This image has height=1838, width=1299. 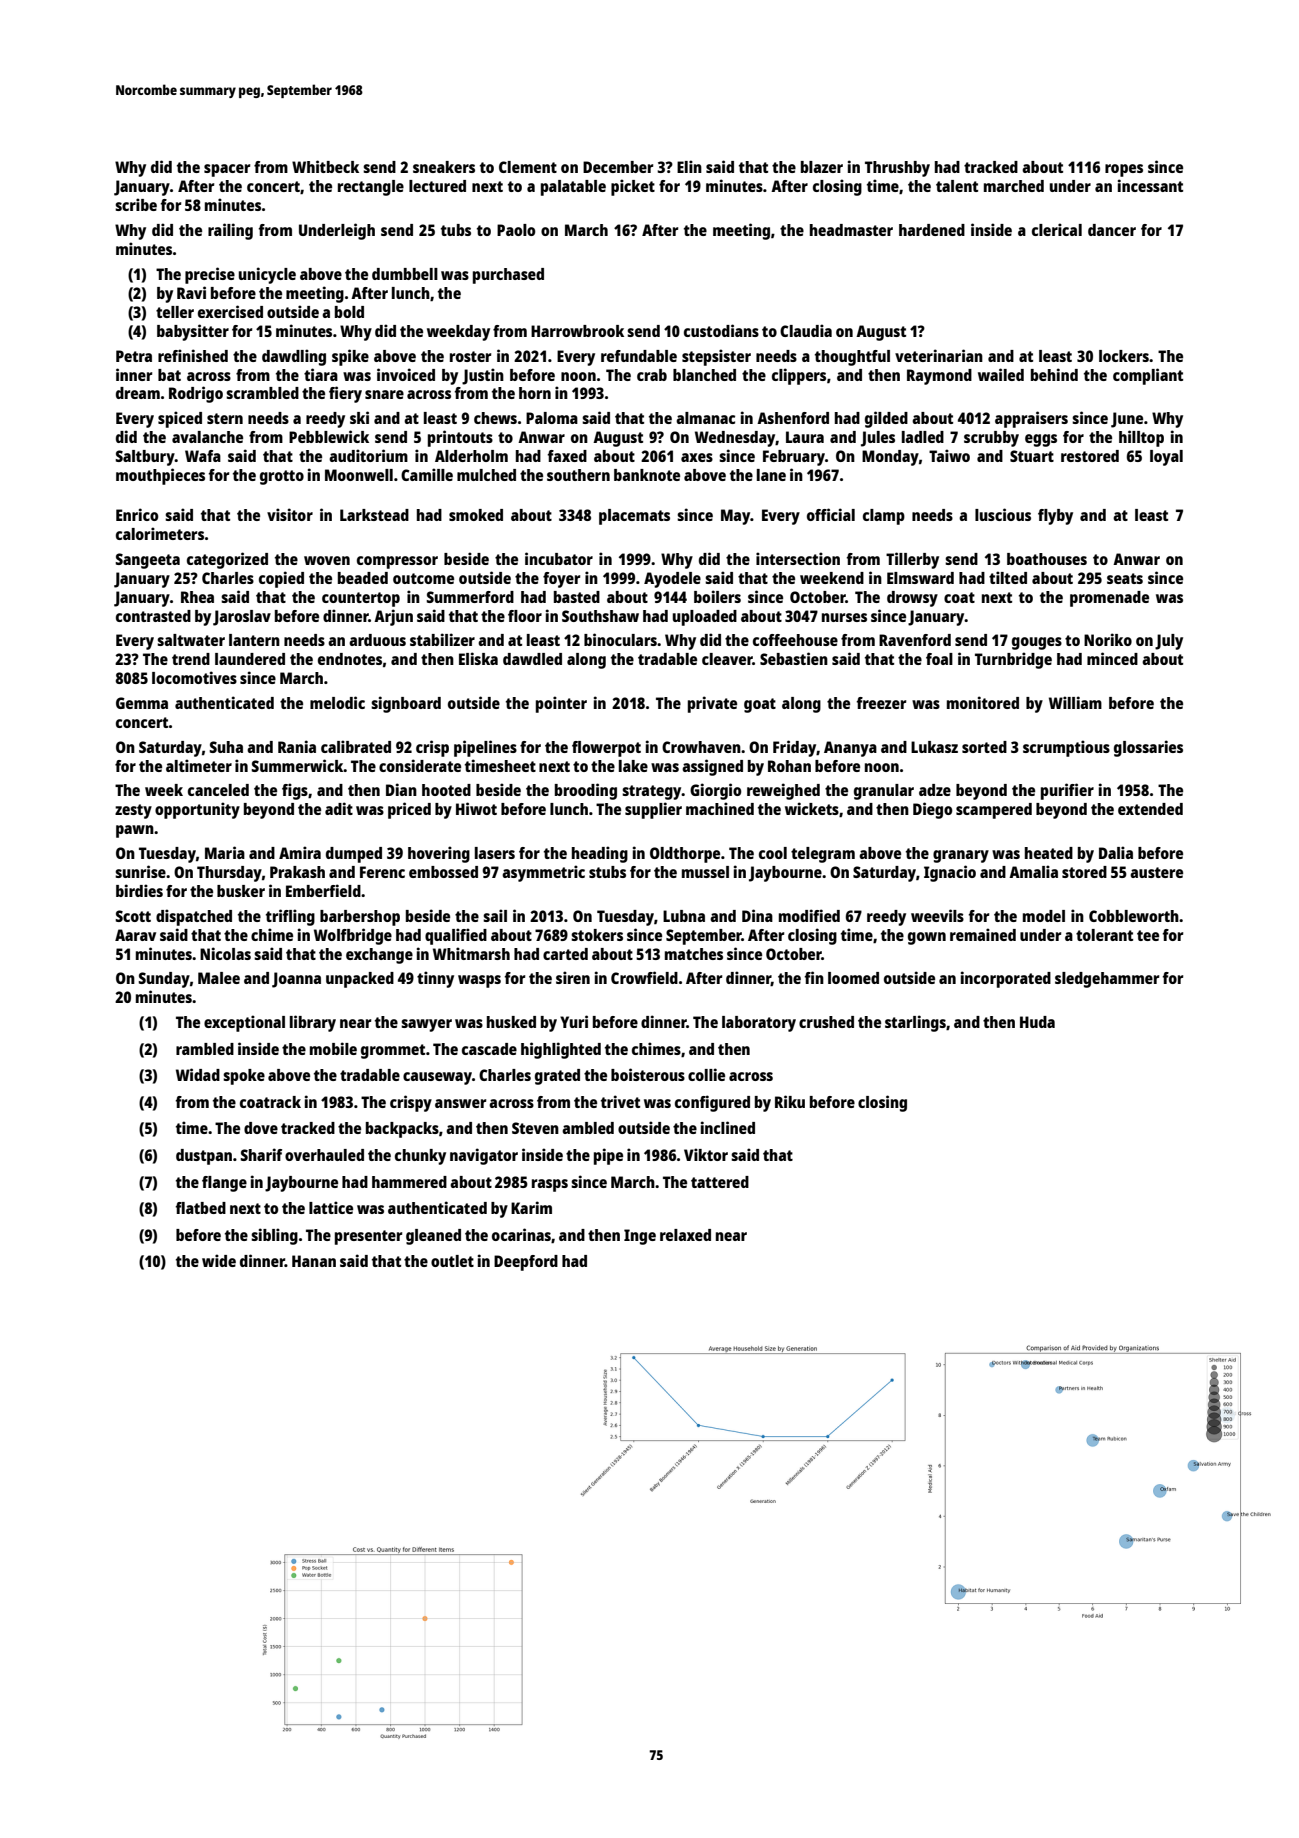 I want to click on assigned, so click(x=712, y=767).
